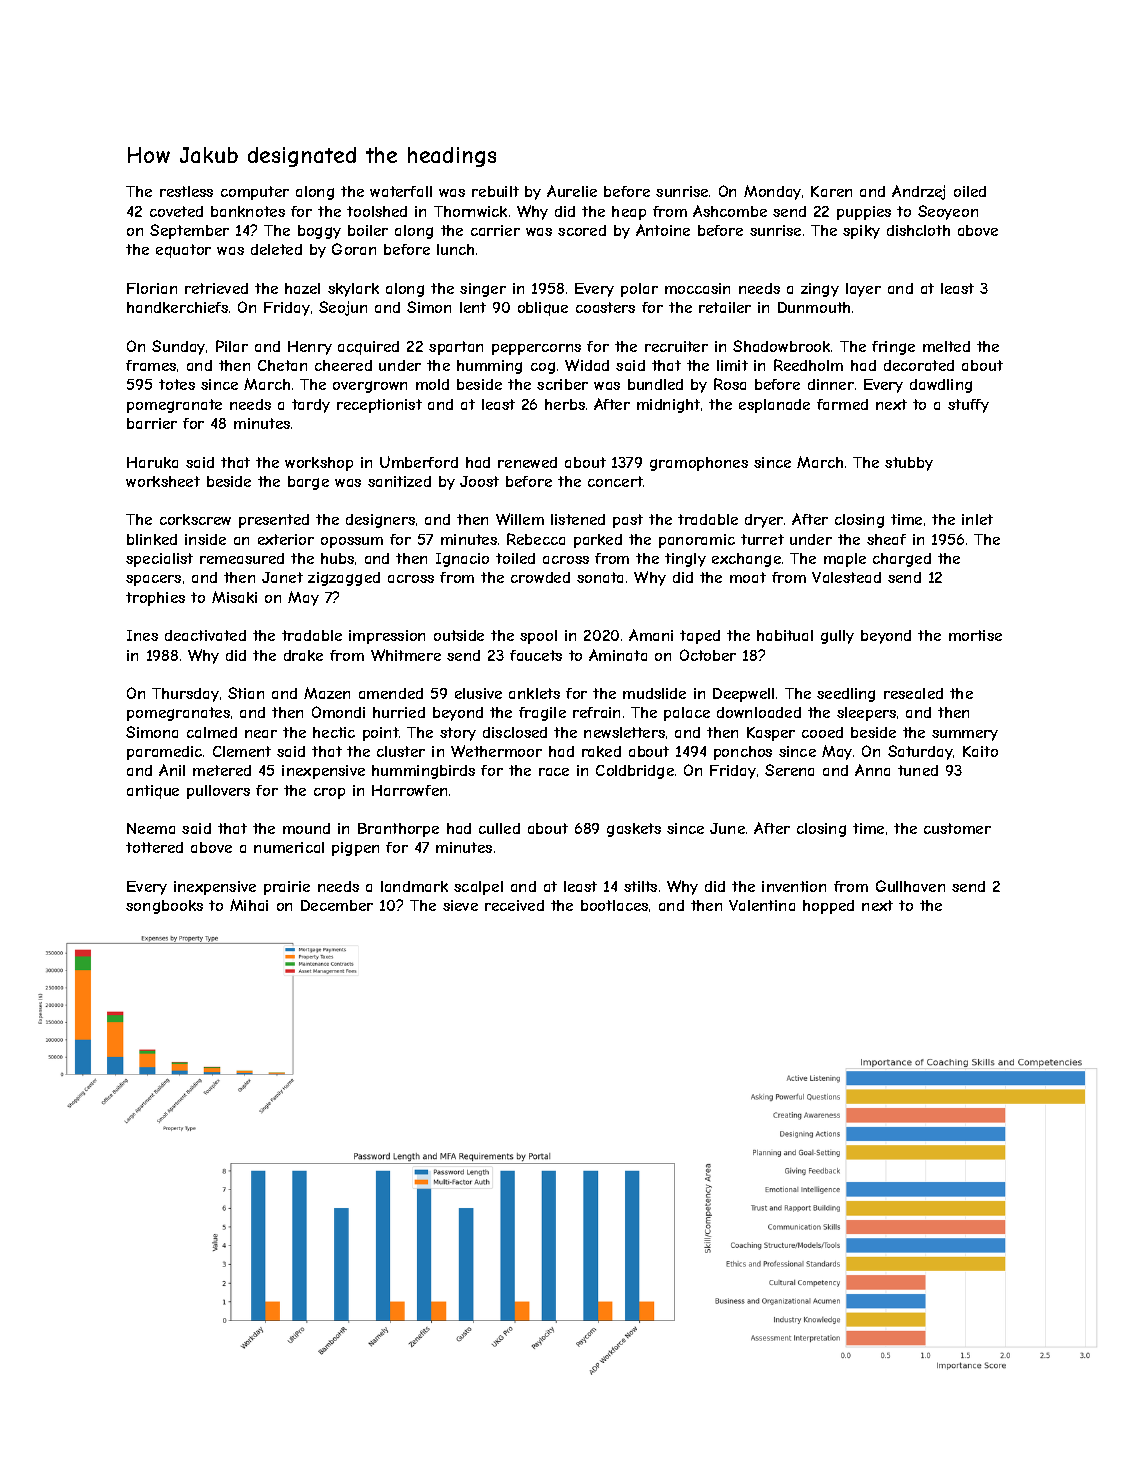 This document has width=1130, height=1462. Describe the element at coordinates (975, 635) in the document. I see `mortise` at that location.
